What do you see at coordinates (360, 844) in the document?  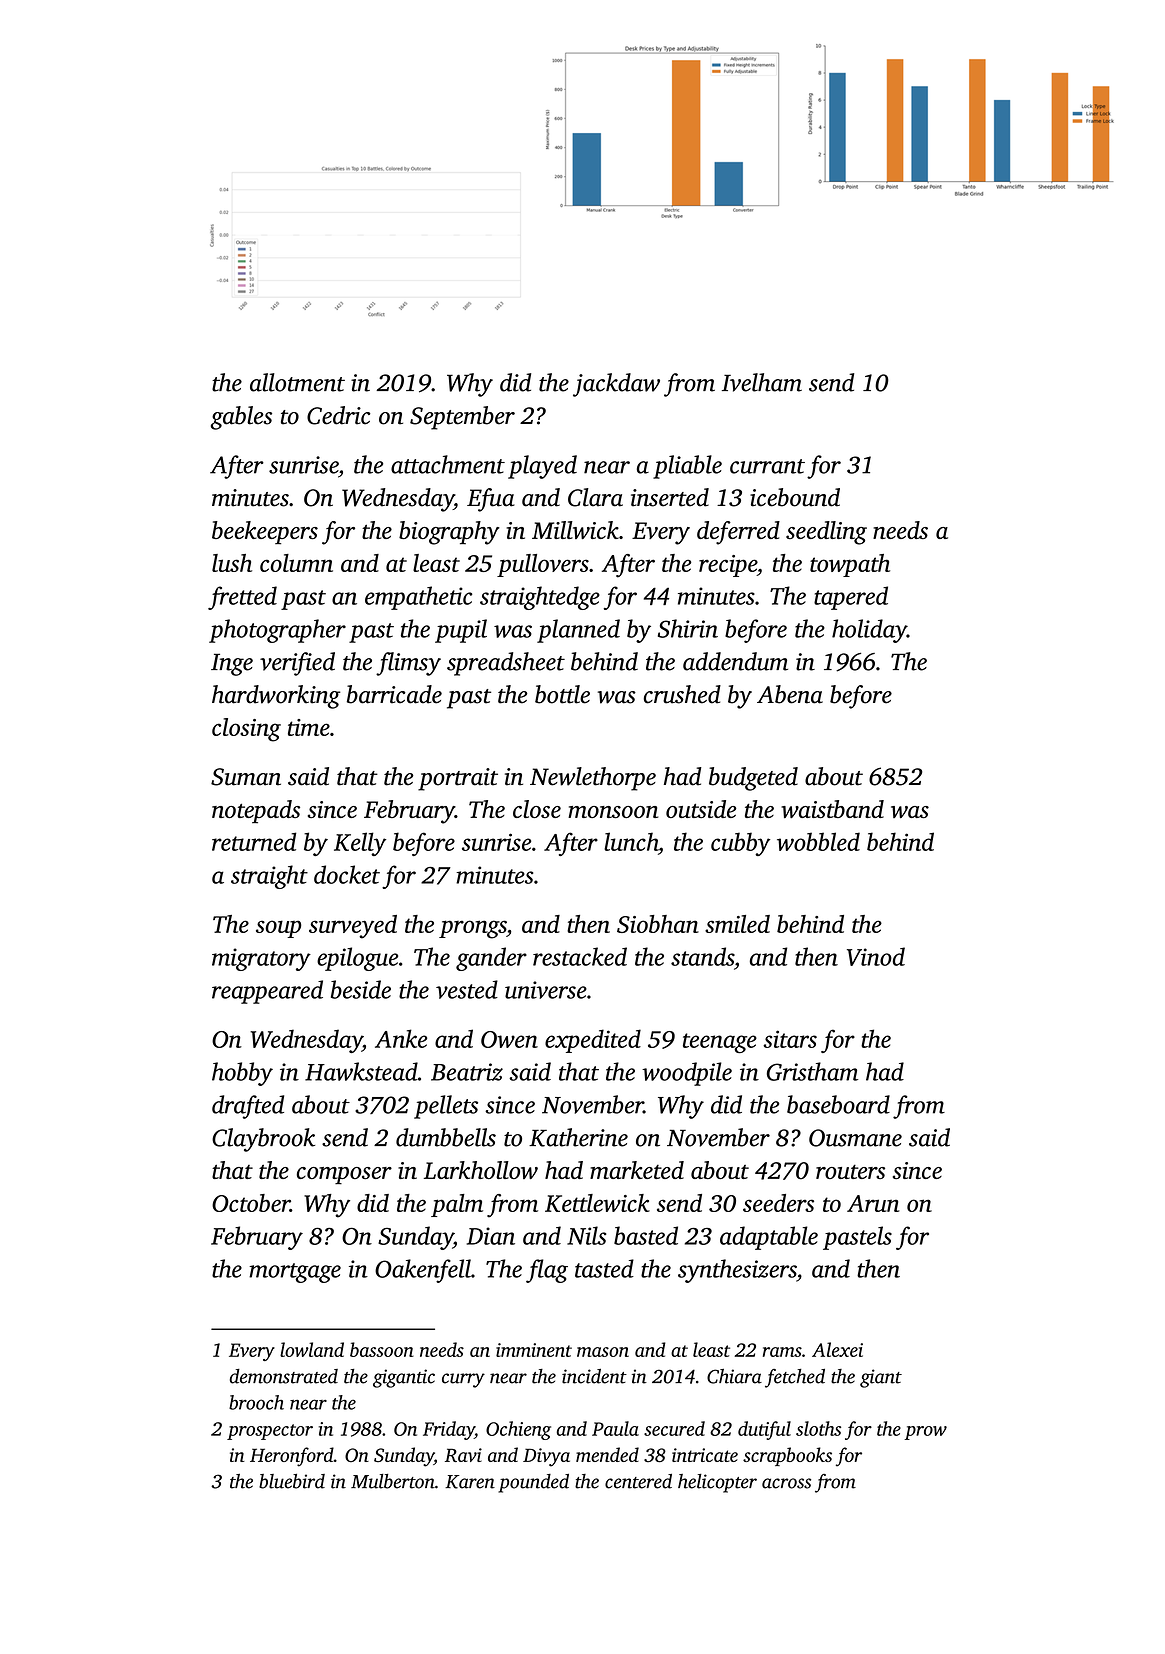 I see `Kelly` at bounding box center [360, 844].
